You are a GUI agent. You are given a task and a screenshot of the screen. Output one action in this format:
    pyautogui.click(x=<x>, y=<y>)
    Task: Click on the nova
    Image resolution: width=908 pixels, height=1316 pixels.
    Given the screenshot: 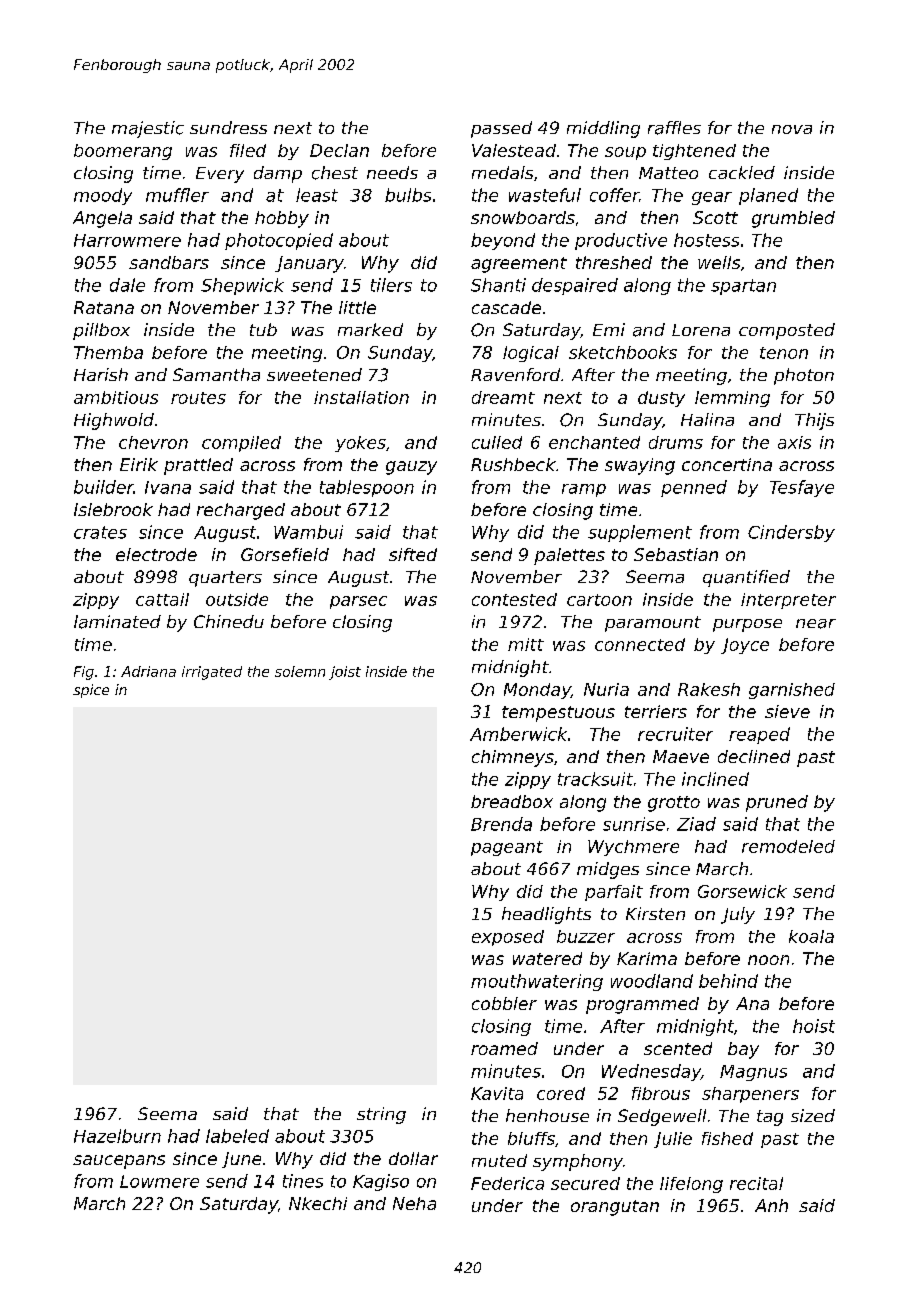 What is the action you would take?
    pyautogui.click(x=792, y=129)
